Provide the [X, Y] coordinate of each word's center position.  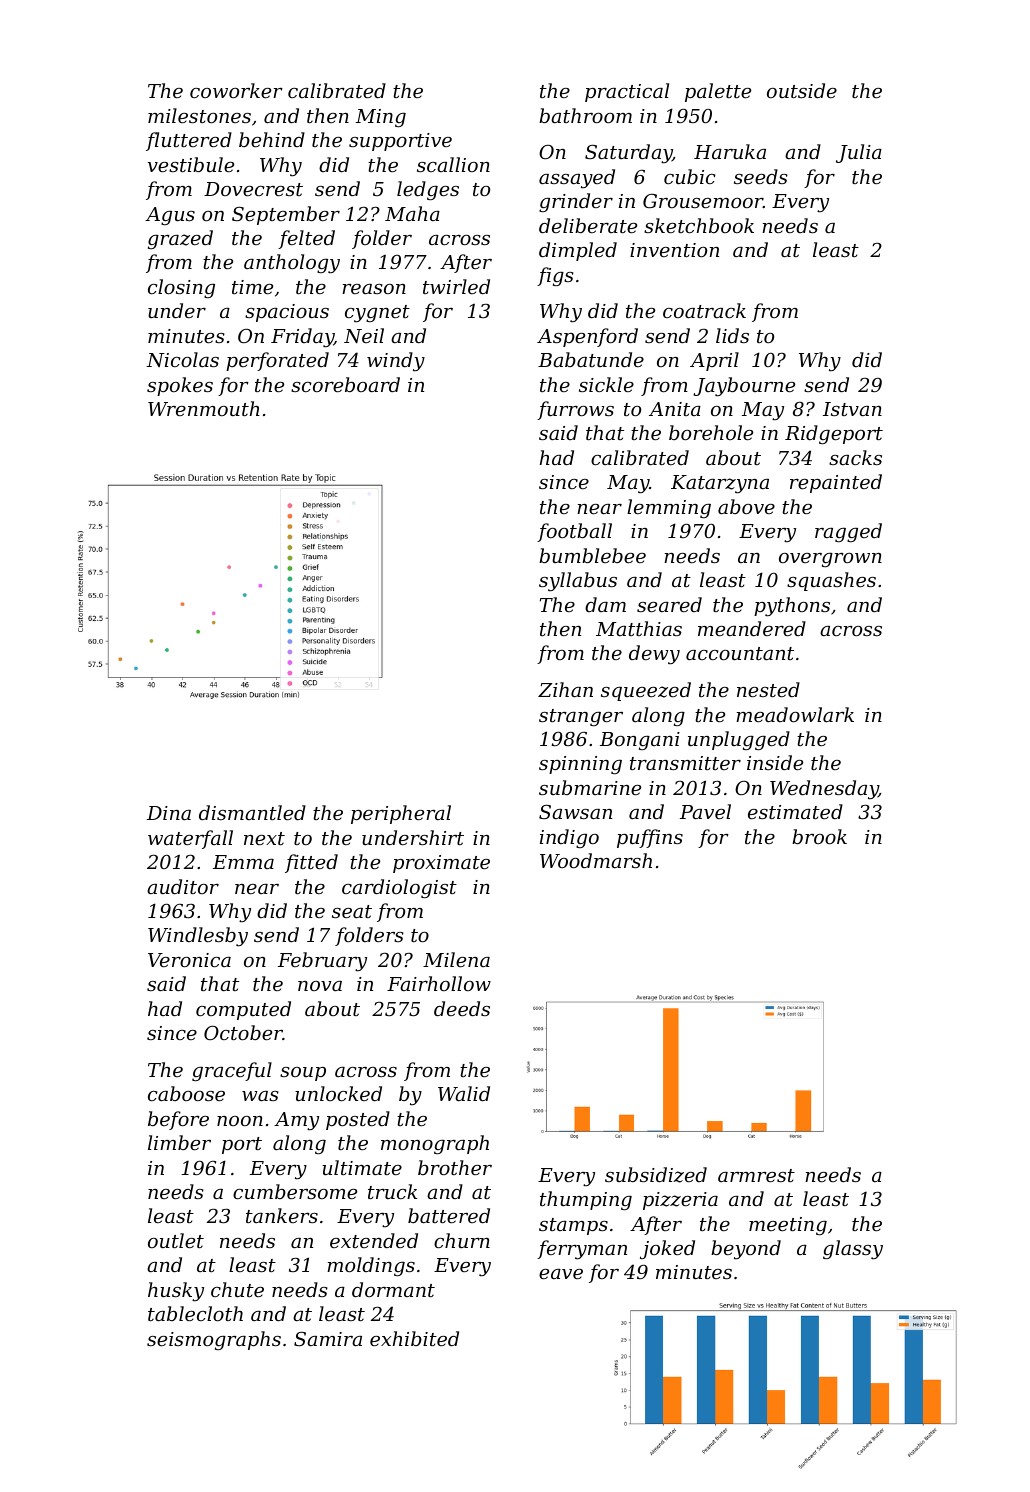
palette [718, 92]
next [264, 838]
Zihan [565, 689]
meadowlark [795, 714]
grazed [180, 239]
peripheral [401, 814]
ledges [428, 190]
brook [819, 836]
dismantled [252, 812]
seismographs [214, 1340]
